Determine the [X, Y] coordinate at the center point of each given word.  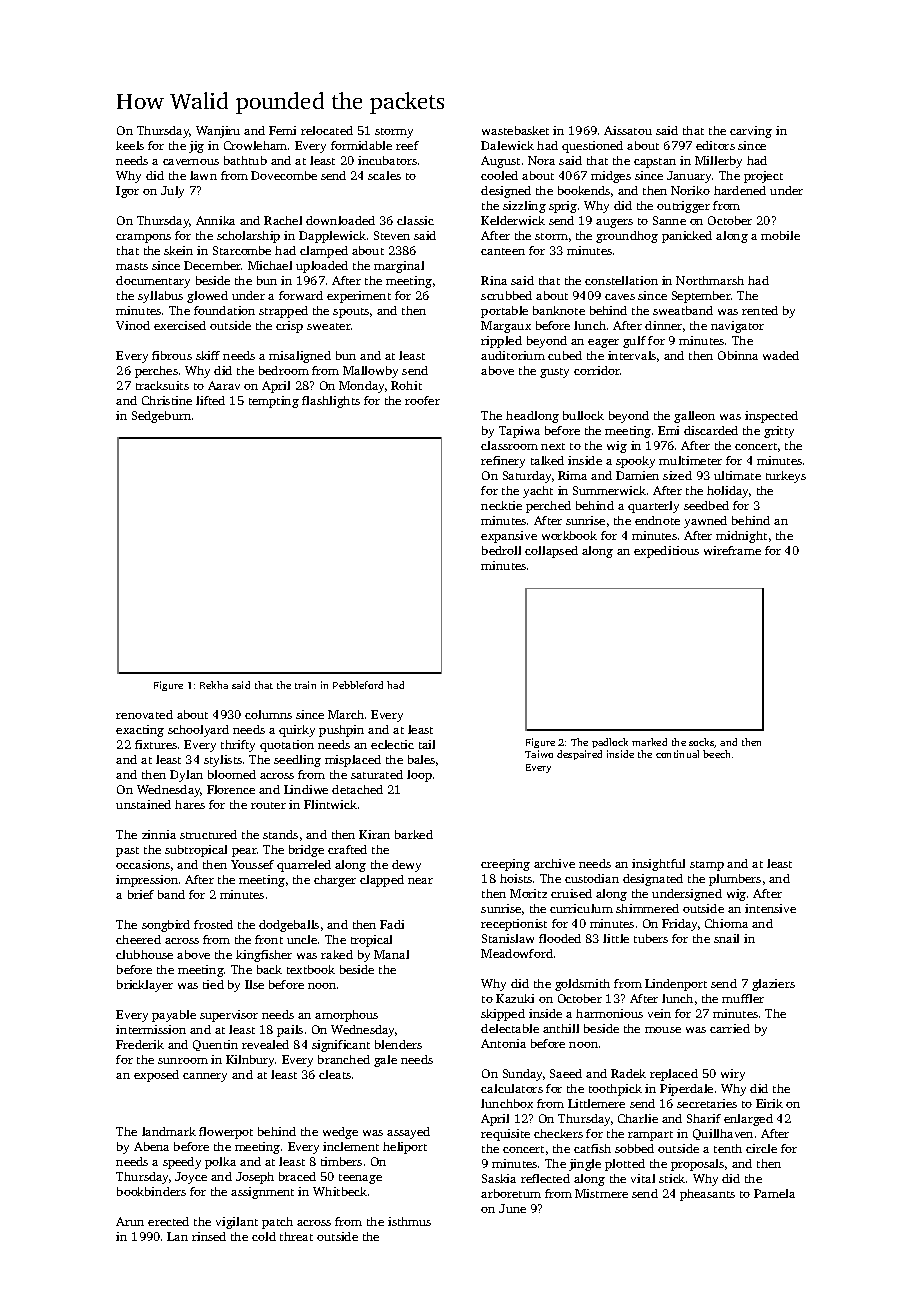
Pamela [774, 1193]
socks [702, 743]
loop [419, 776]
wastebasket [515, 130]
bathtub [245, 160]
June [512, 1208]
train [305, 685]
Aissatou [628, 130]
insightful [658, 865]
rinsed [209, 1236]
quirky [297, 731]
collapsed [551, 552]
